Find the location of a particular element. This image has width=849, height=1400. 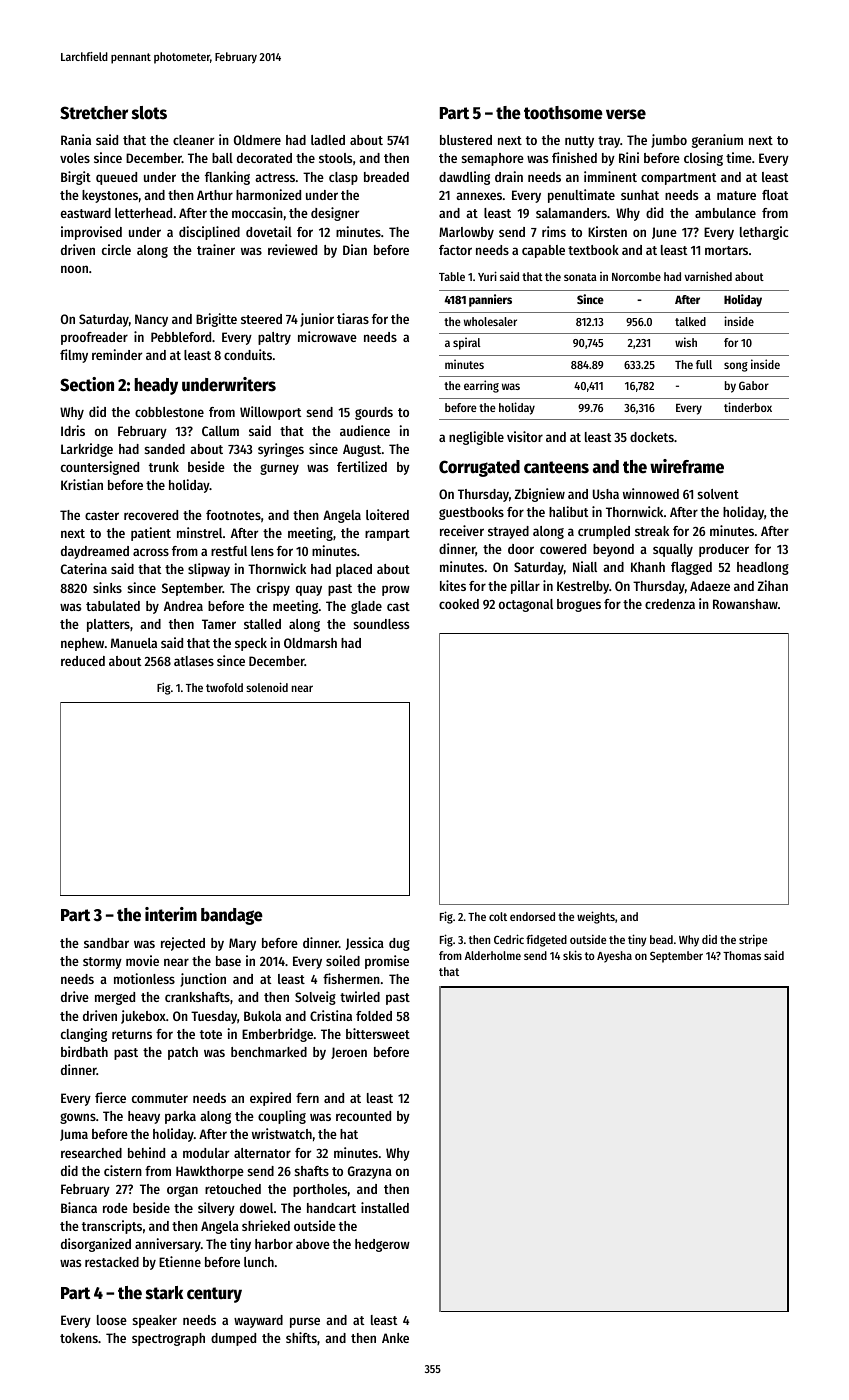

tokens is located at coordinates (79, 1338).
